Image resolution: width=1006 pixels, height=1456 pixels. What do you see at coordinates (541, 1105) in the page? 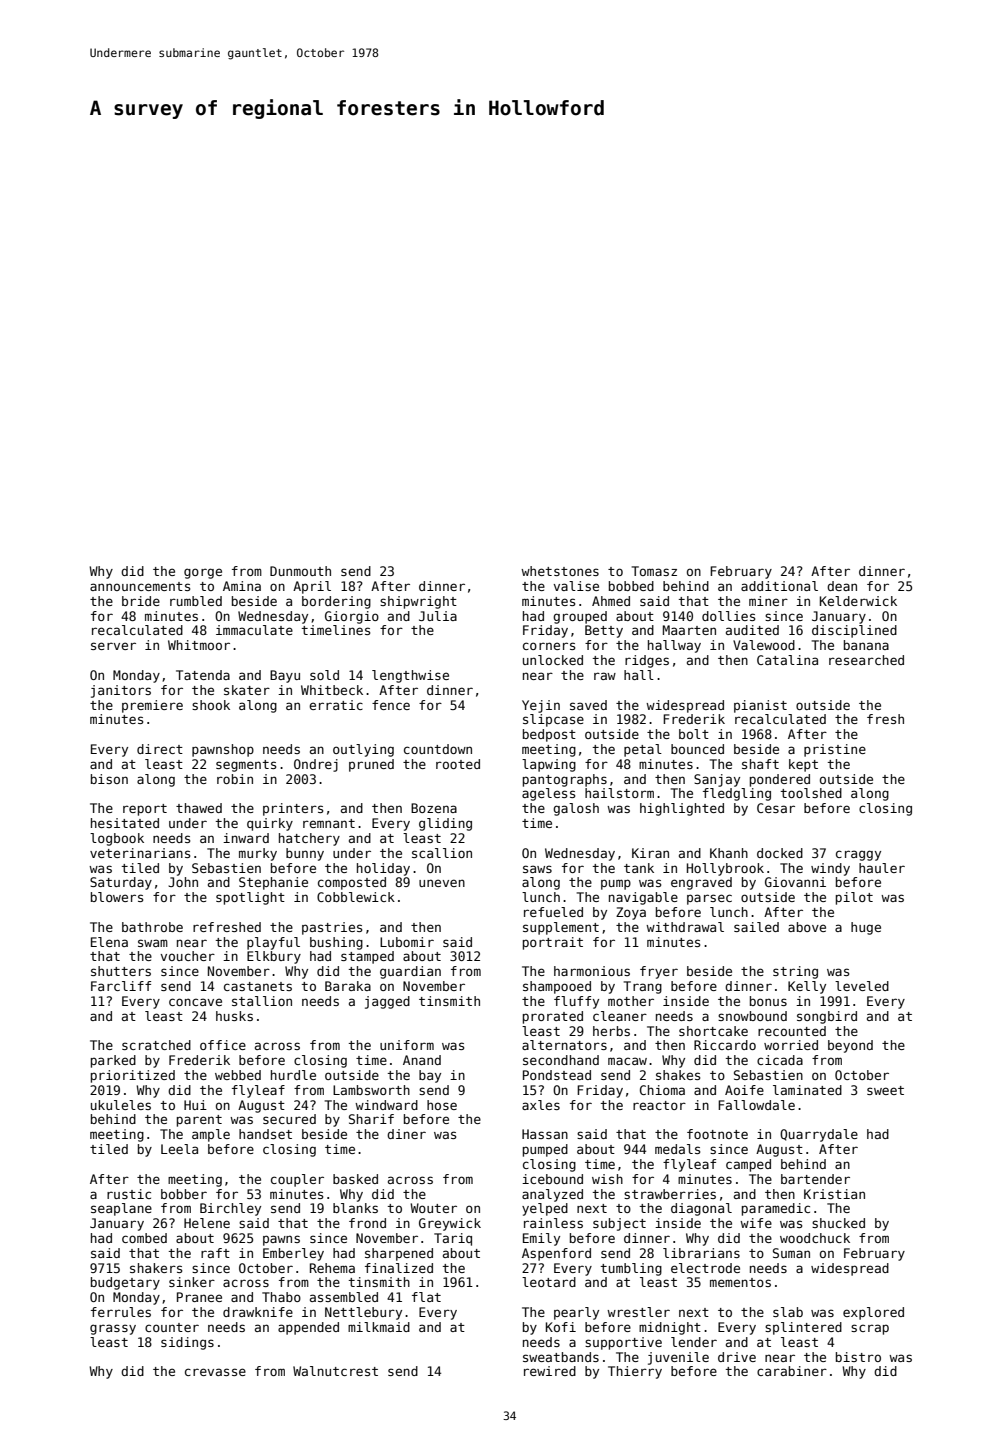
I see `axles` at bounding box center [541, 1105].
